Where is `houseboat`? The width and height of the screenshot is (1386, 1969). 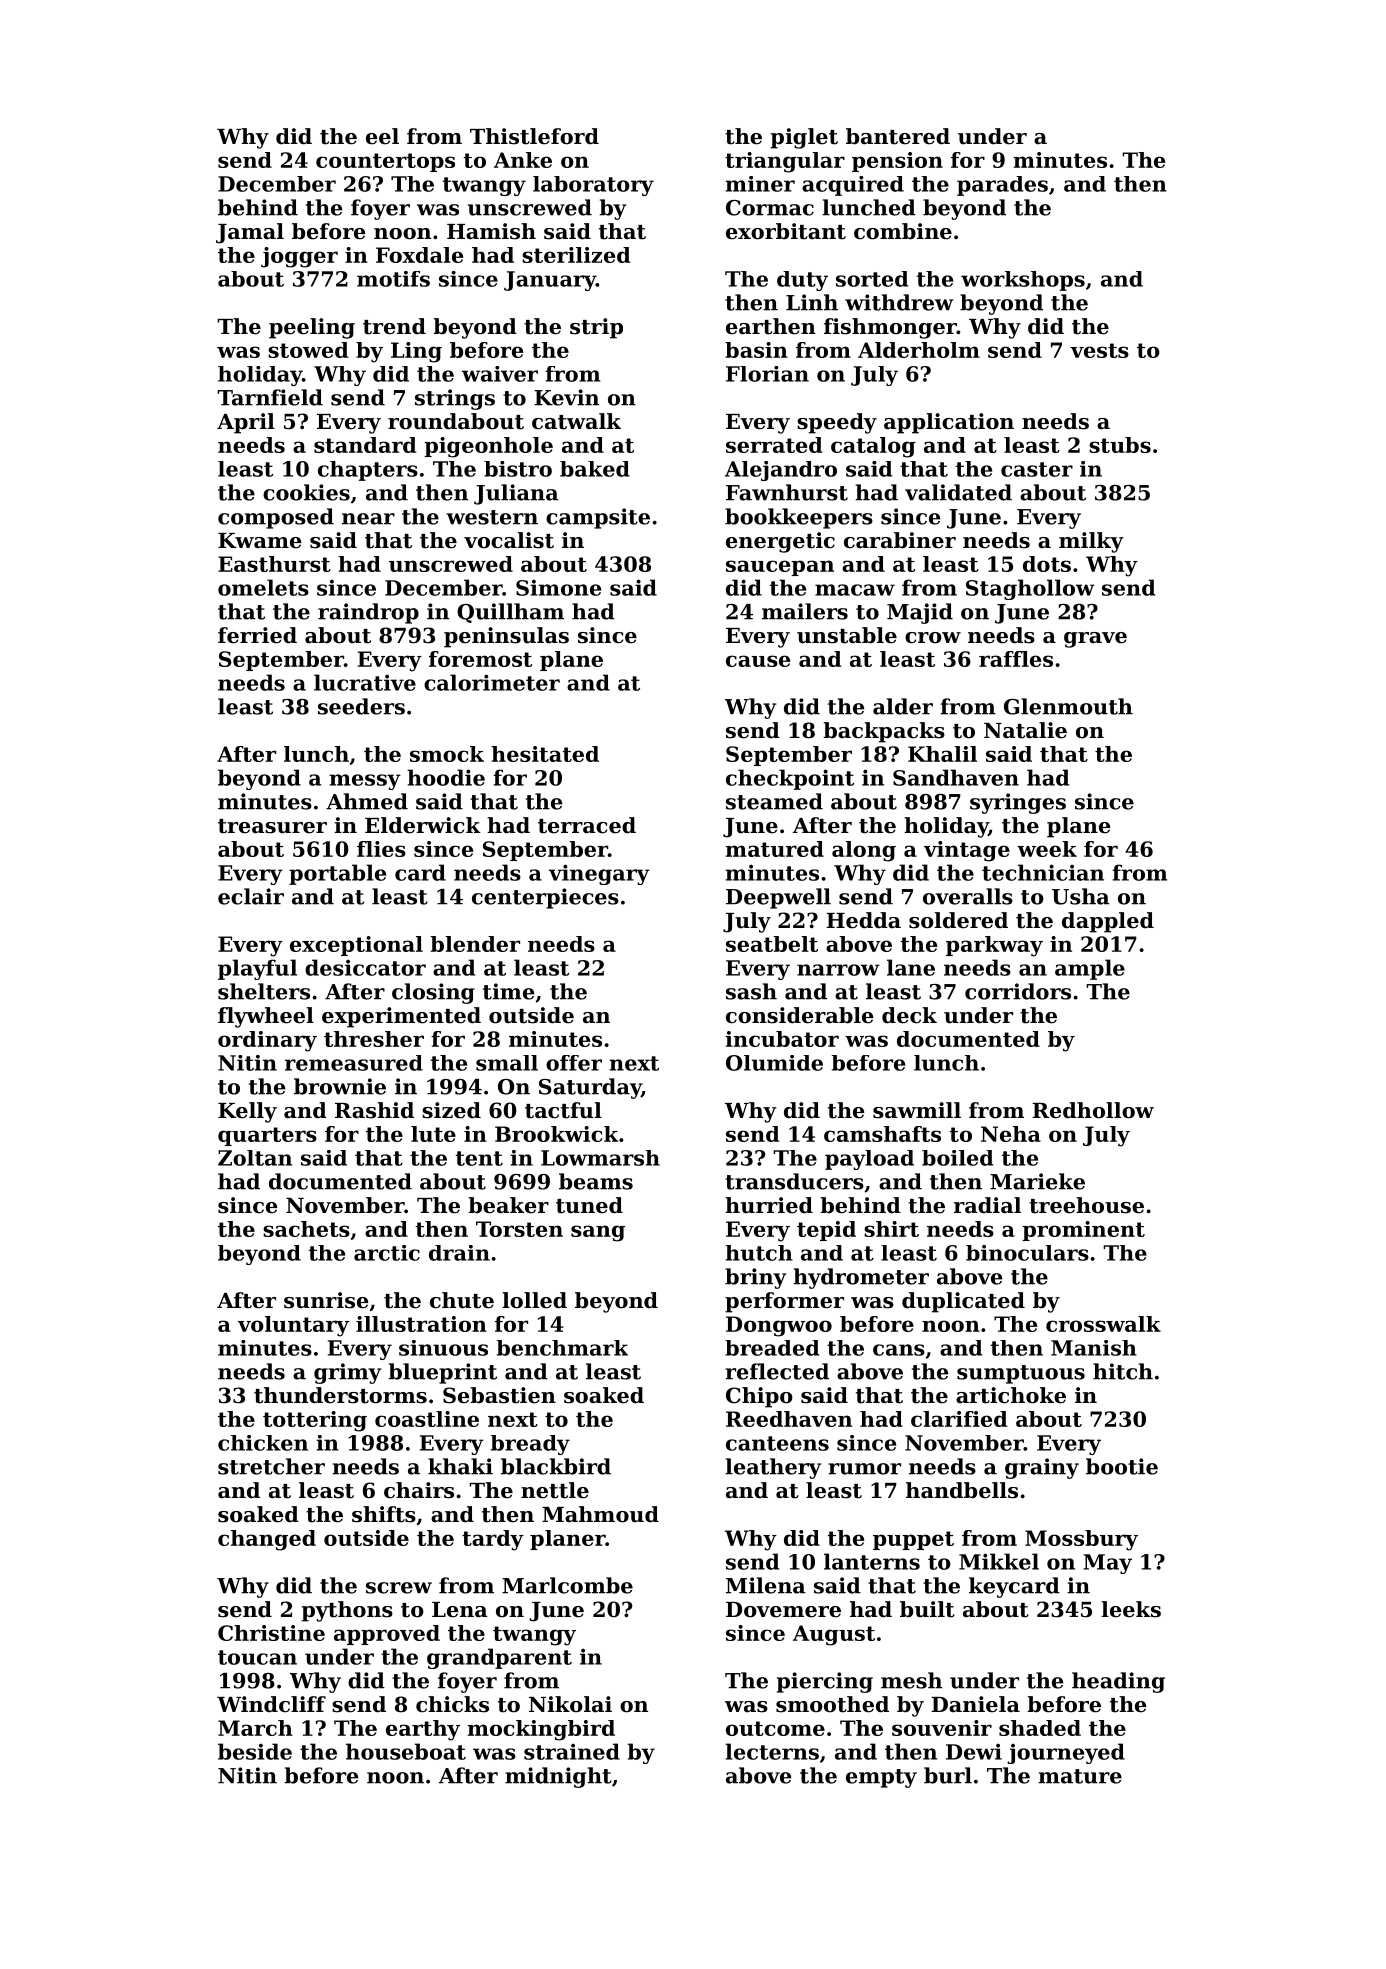
houseboat is located at coordinates (406, 1751).
